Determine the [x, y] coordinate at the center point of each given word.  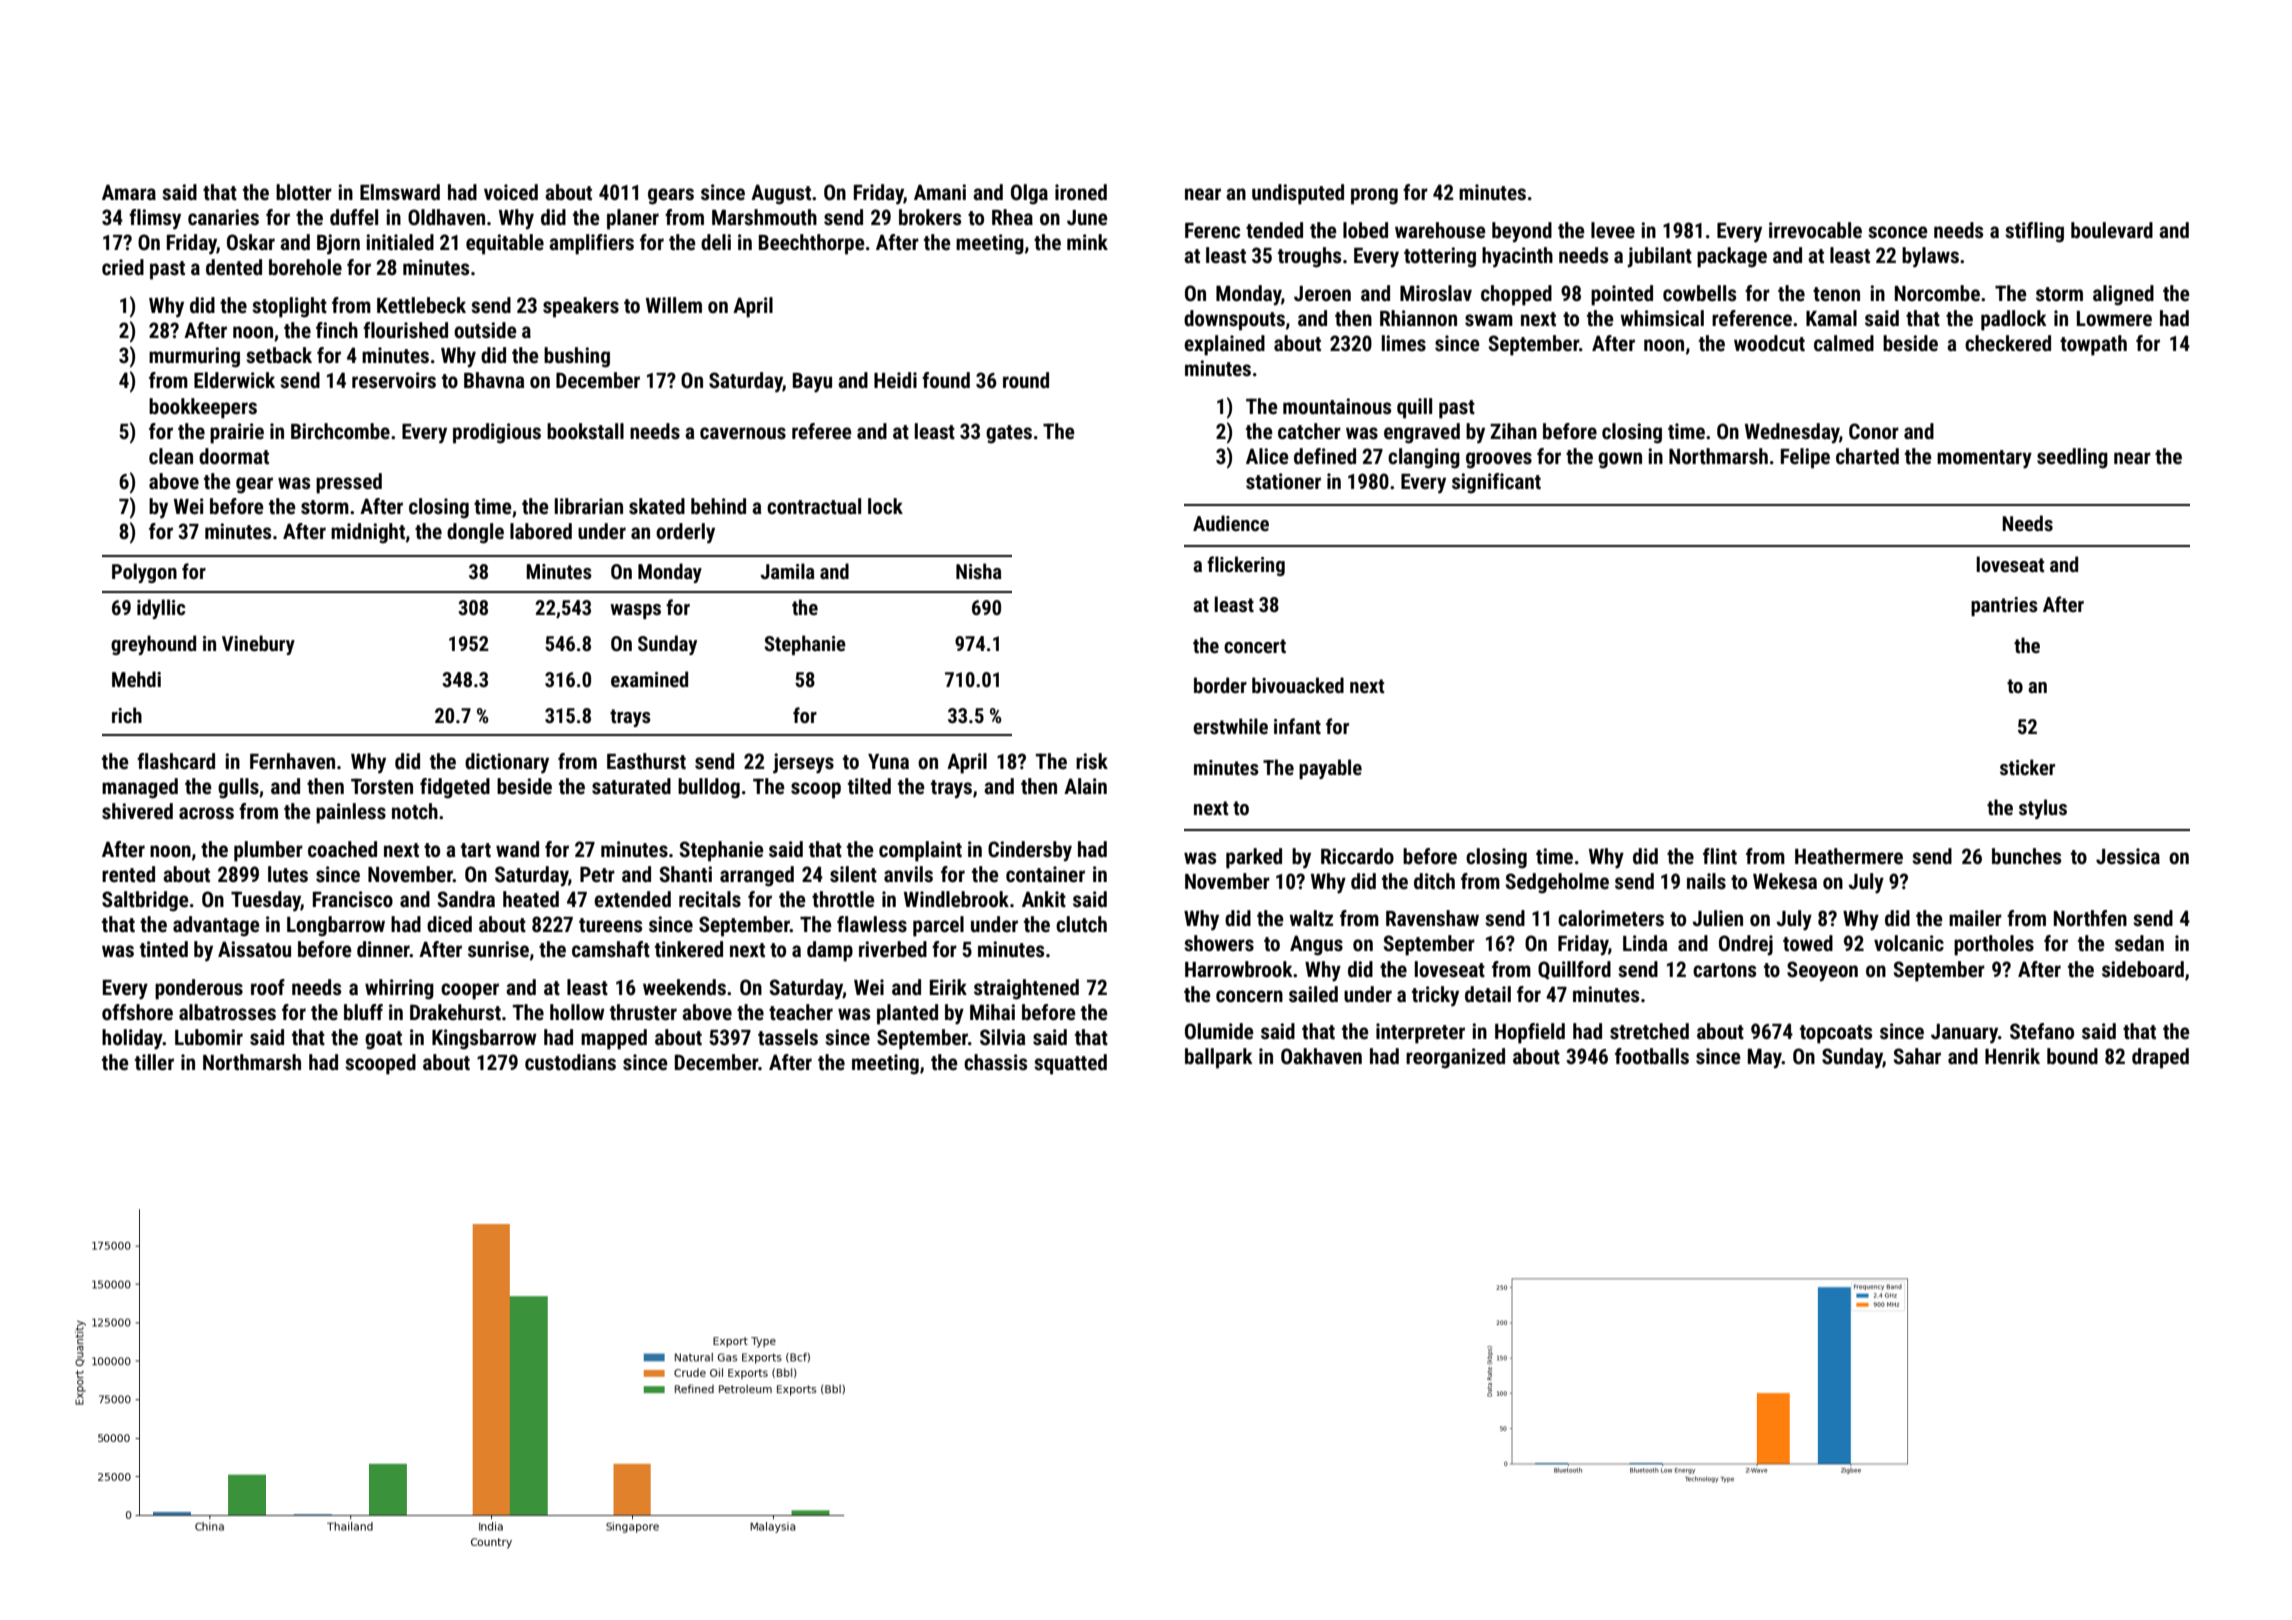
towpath [2093, 345]
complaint [920, 851]
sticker [2027, 767]
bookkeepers [203, 408]
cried [123, 267]
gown [1620, 460]
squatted [1070, 1064]
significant [1496, 483]
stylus [2043, 809]
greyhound [153, 645]
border [1220, 685]
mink [1087, 242]
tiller [154, 1062]
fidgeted [455, 788]
